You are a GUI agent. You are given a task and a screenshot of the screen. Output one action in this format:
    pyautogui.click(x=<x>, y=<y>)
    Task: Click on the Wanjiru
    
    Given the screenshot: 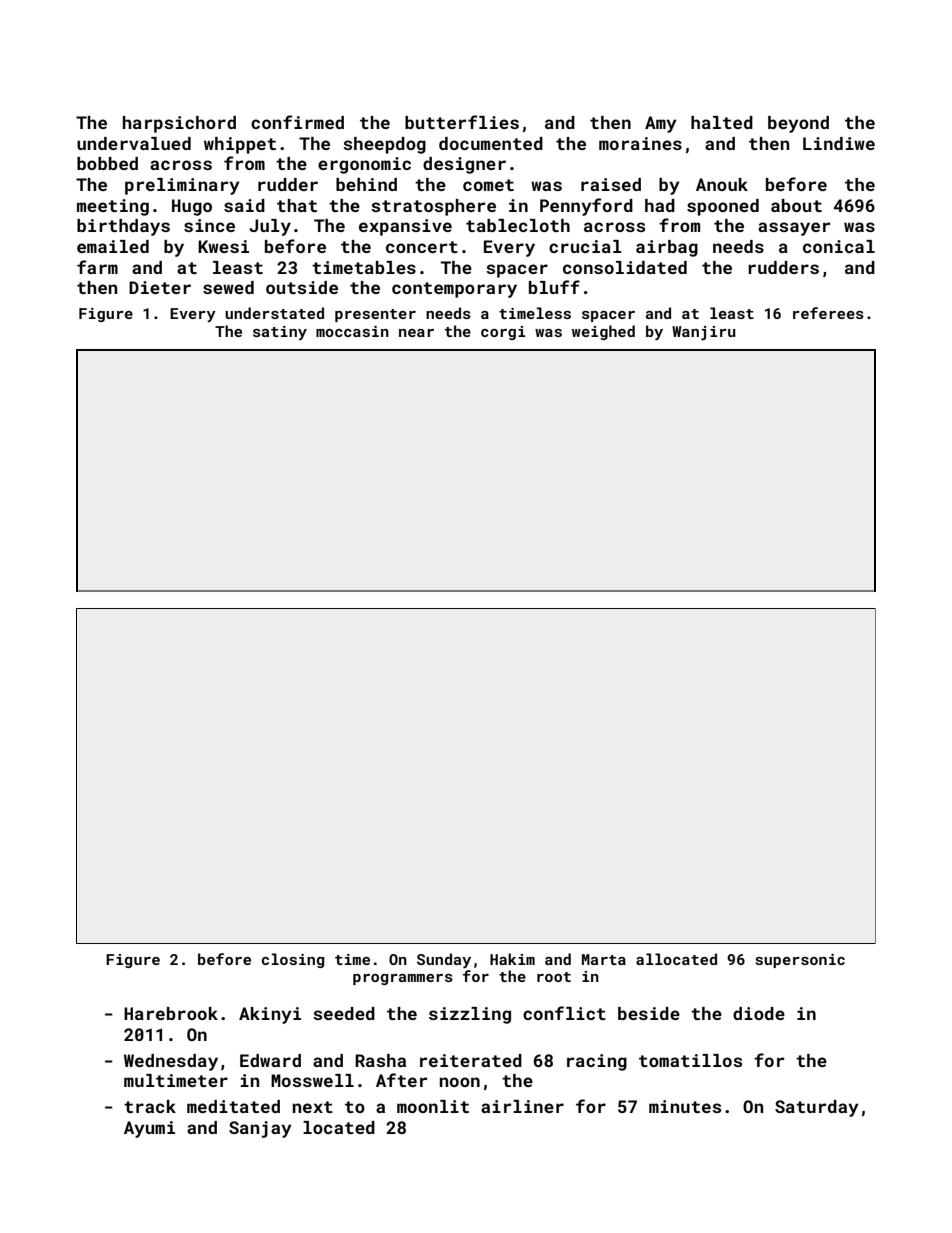 What is the action you would take?
    pyautogui.click(x=704, y=333)
